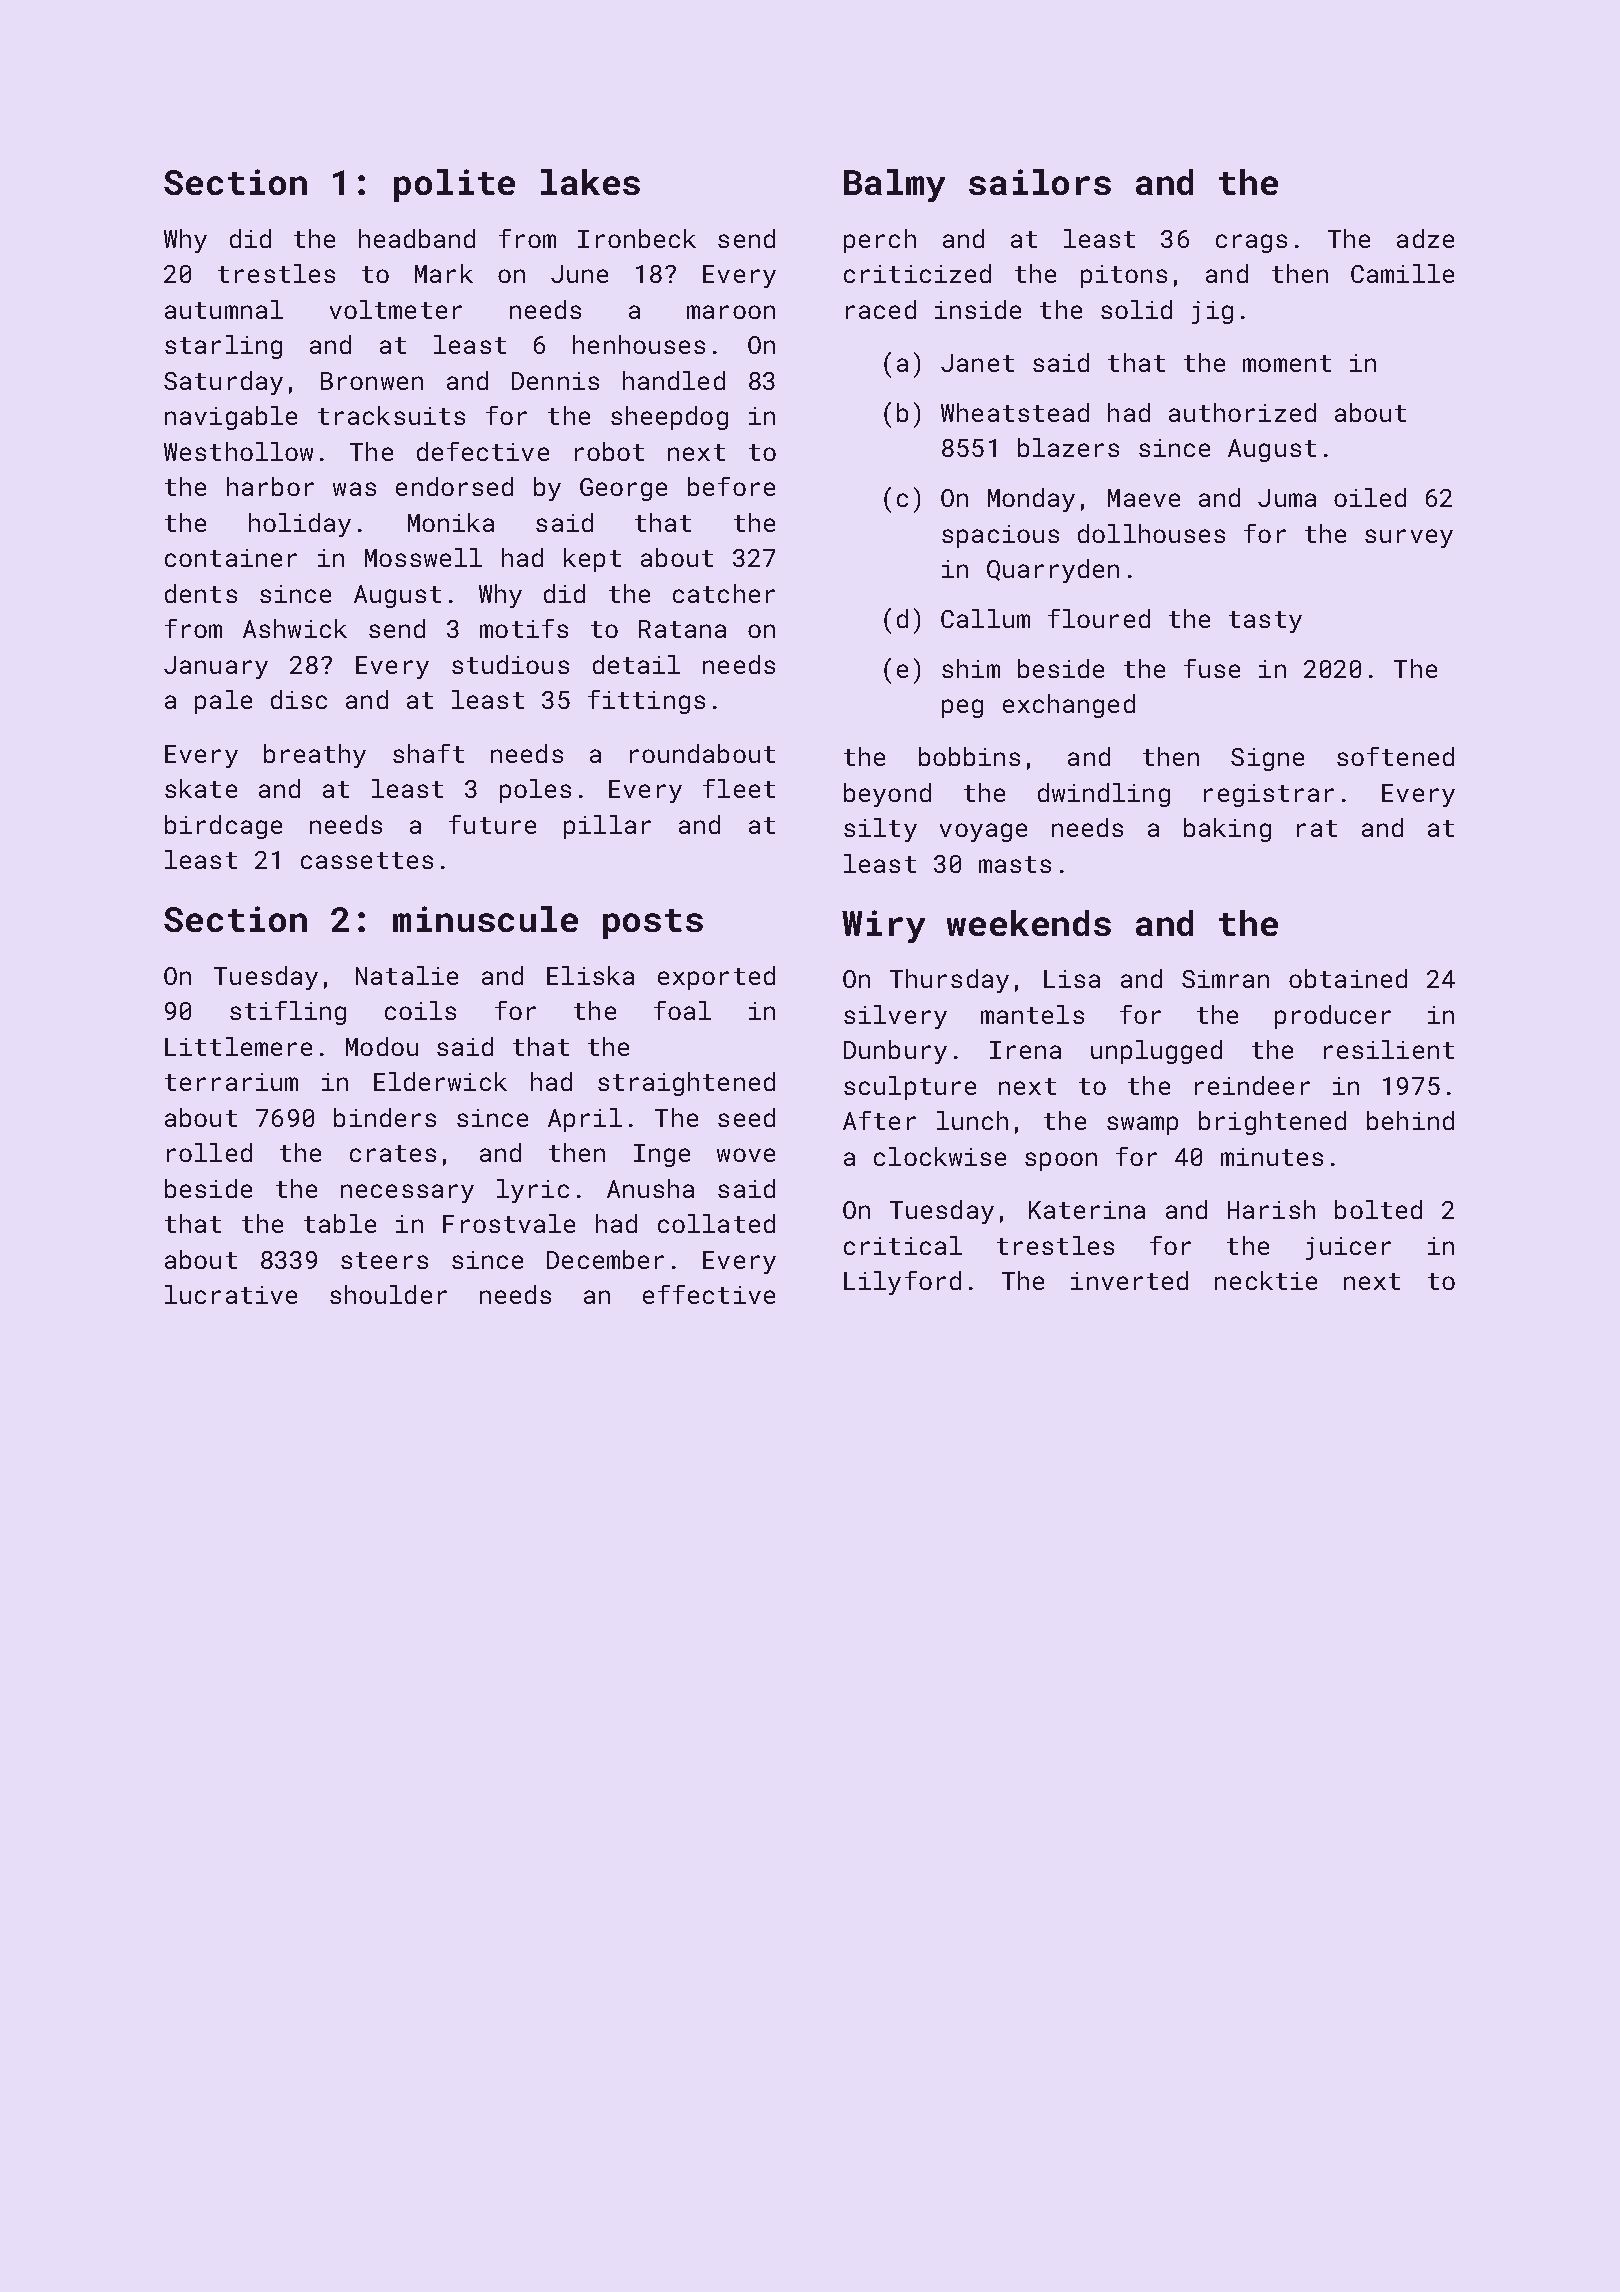 The image size is (1620, 2292). What do you see at coordinates (1287, 363) in the screenshot?
I see `moment` at bounding box center [1287, 363].
